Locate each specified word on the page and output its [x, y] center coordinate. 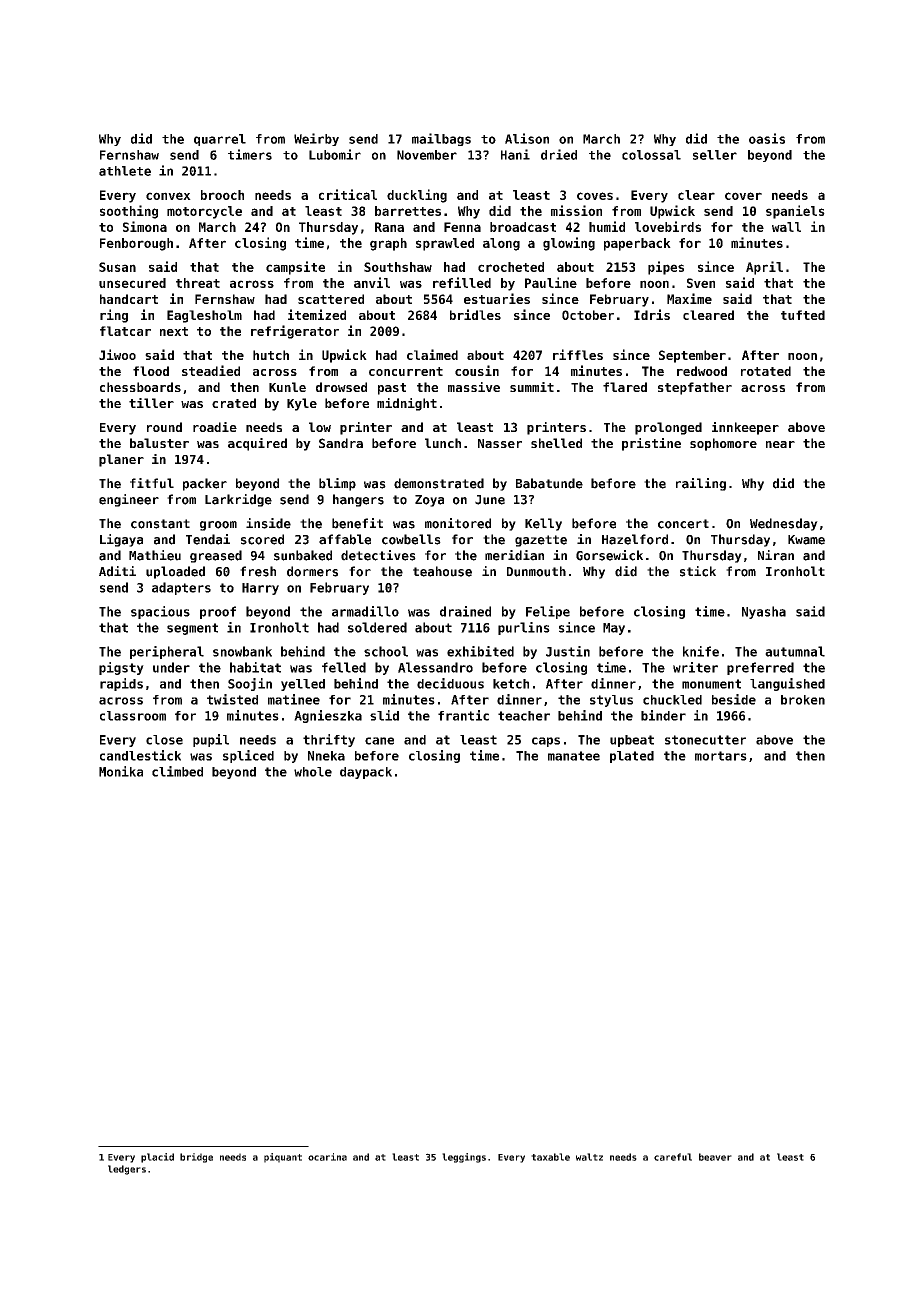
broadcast [523, 227]
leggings [464, 1158]
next [174, 331]
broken [803, 700]
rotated [766, 371]
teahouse [442, 571]
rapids [121, 684]
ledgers [127, 1170]
